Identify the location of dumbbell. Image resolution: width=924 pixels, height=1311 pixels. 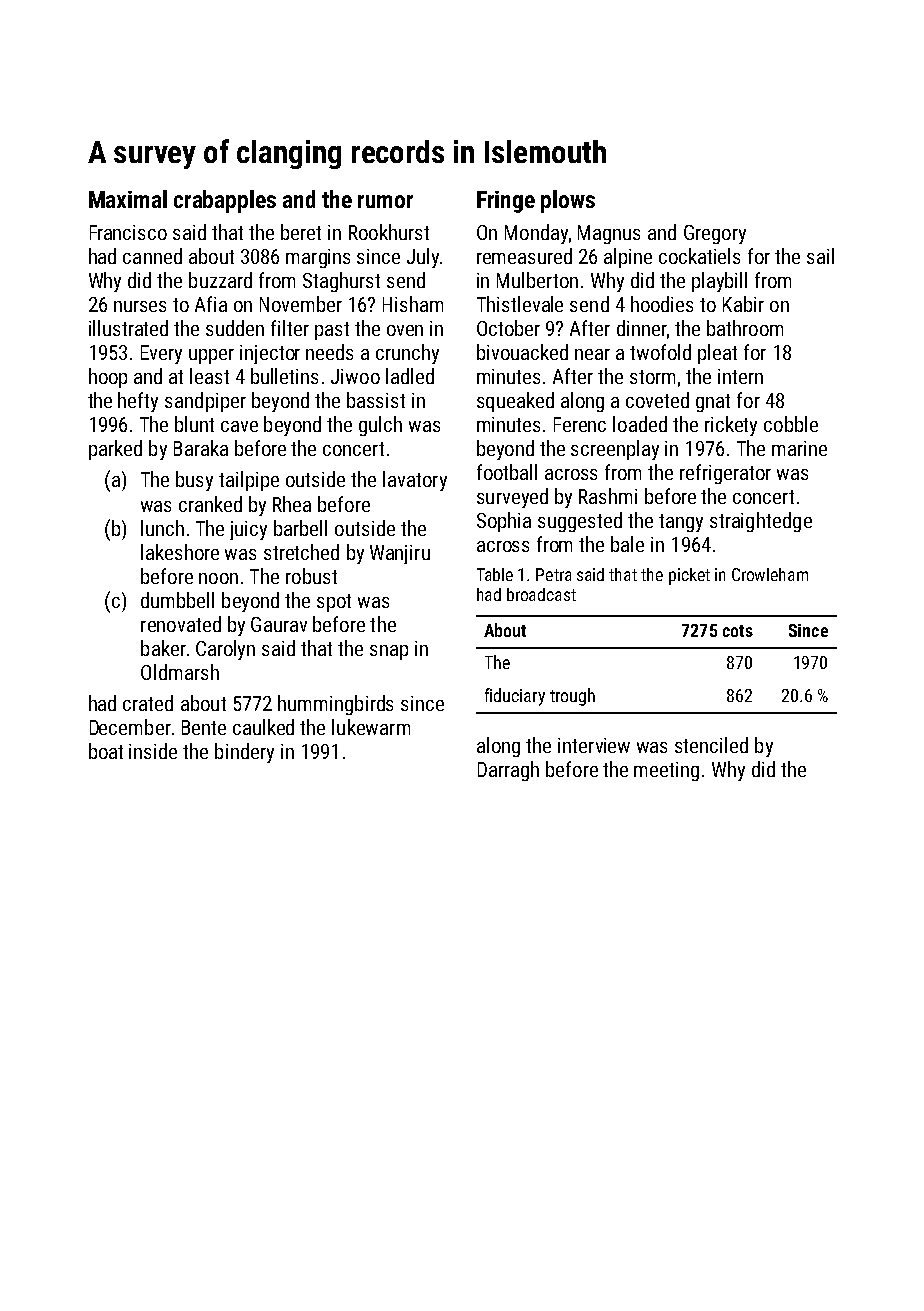
(177, 600).
